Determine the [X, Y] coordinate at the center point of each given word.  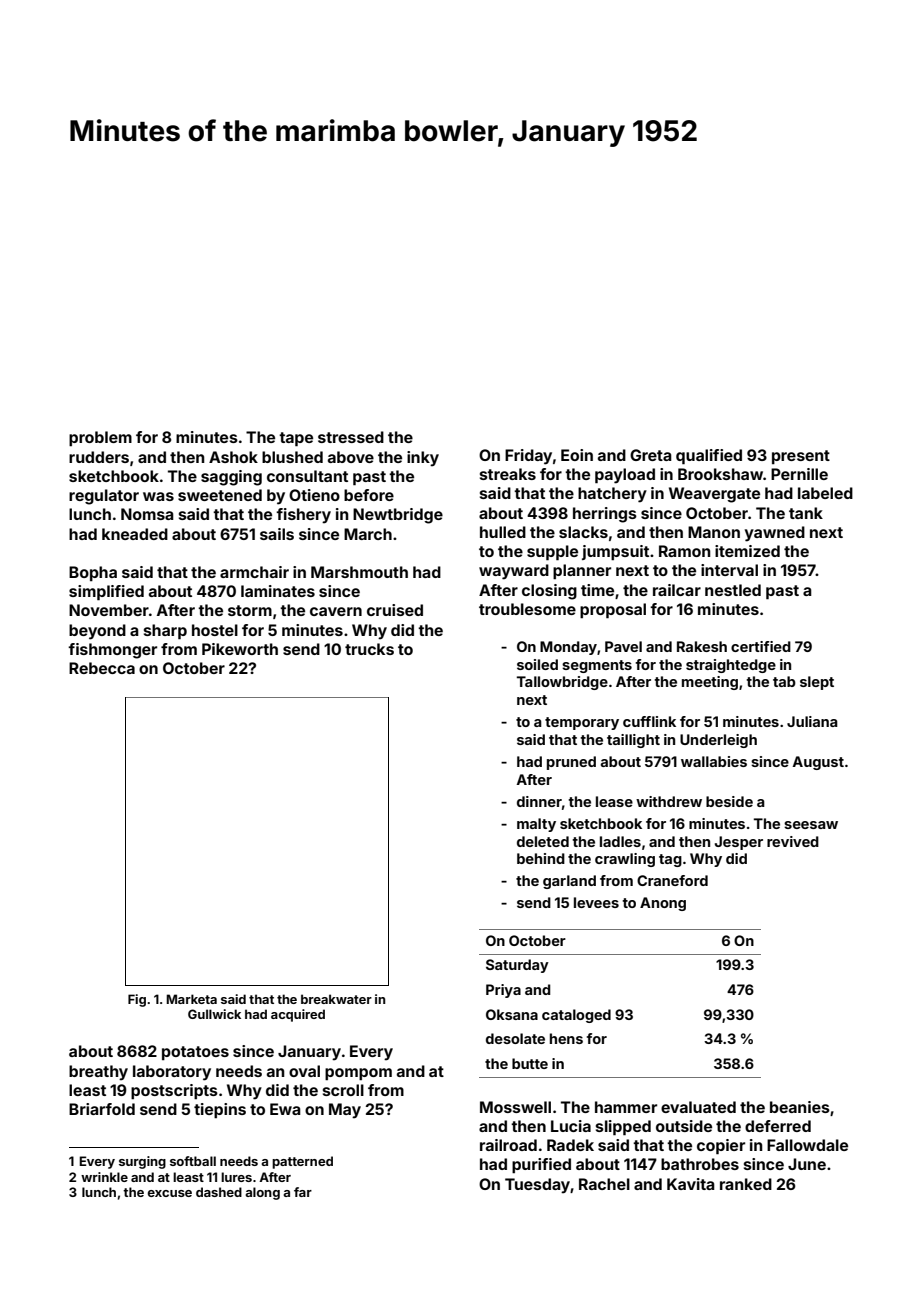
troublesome [527, 609]
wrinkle [104, 1177]
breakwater [336, 999]
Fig [137, 1000]
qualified [709, 456]
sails [277, 534]
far [303, 1192]
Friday [528, 457]
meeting [710, 683]
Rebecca [102, 668]
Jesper [739, 843]
